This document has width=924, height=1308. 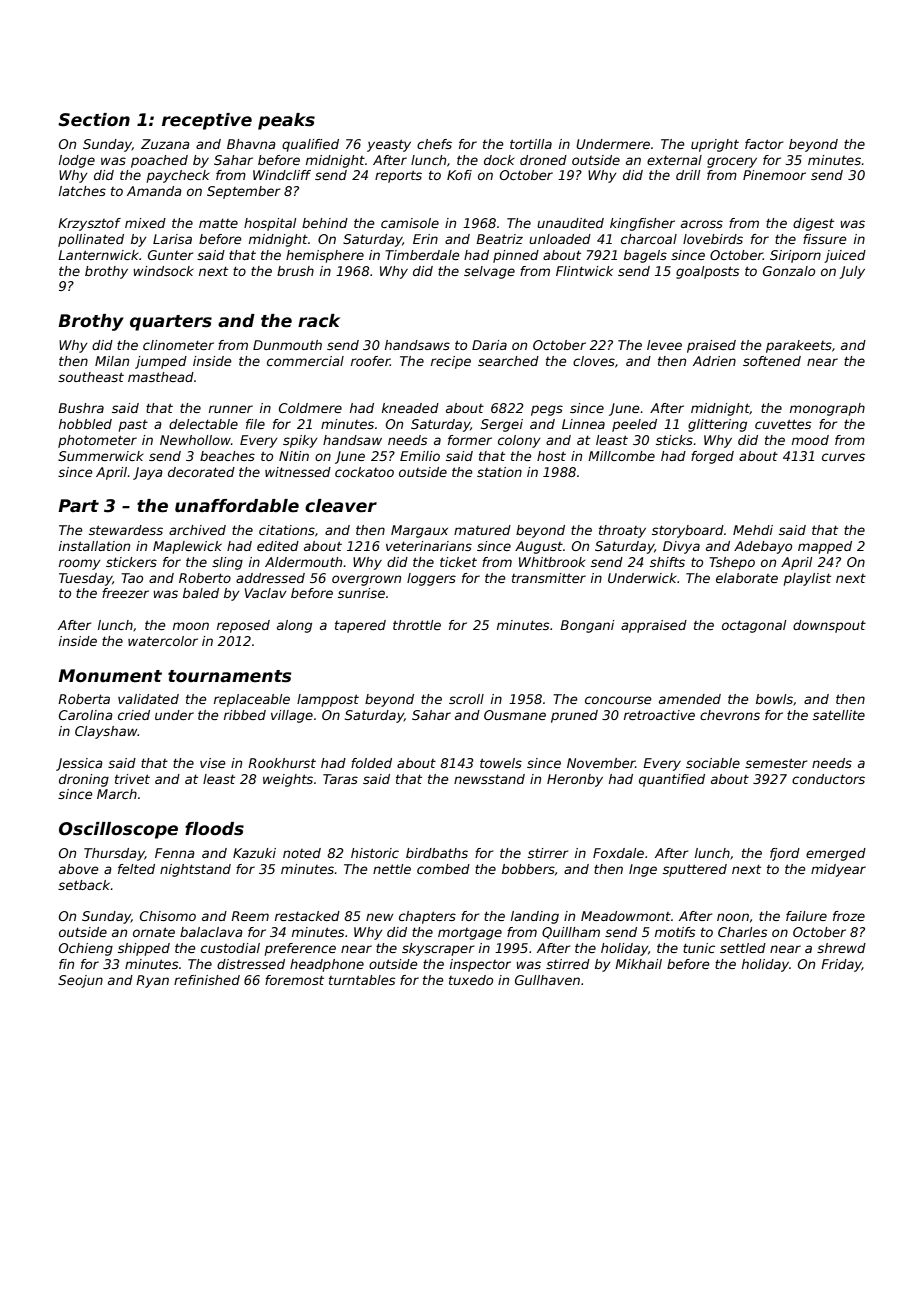 I want to click on Tshepo, so click(x=732, y=563).
